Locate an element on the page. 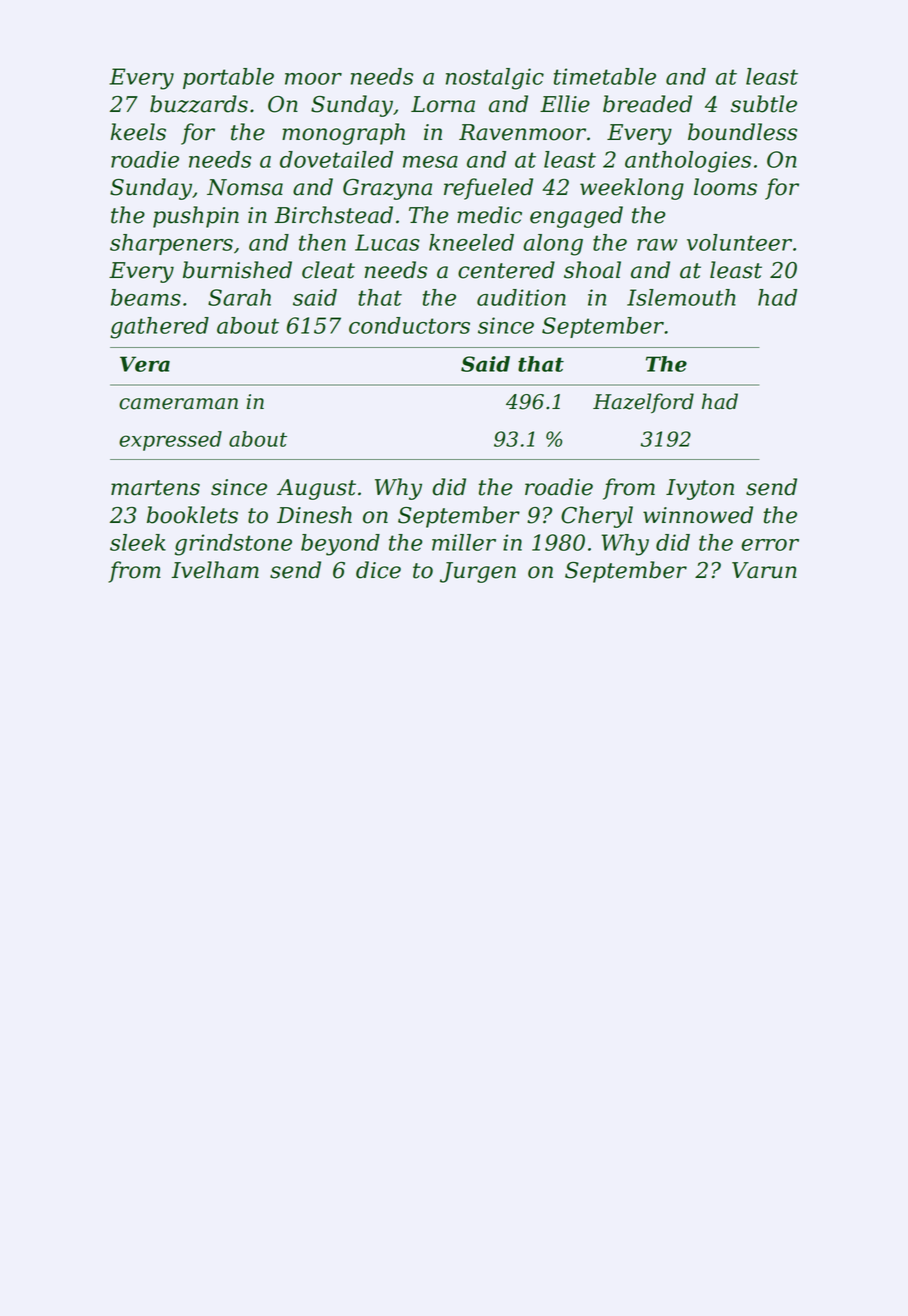  conductors is located at coordinates (409, 325).
